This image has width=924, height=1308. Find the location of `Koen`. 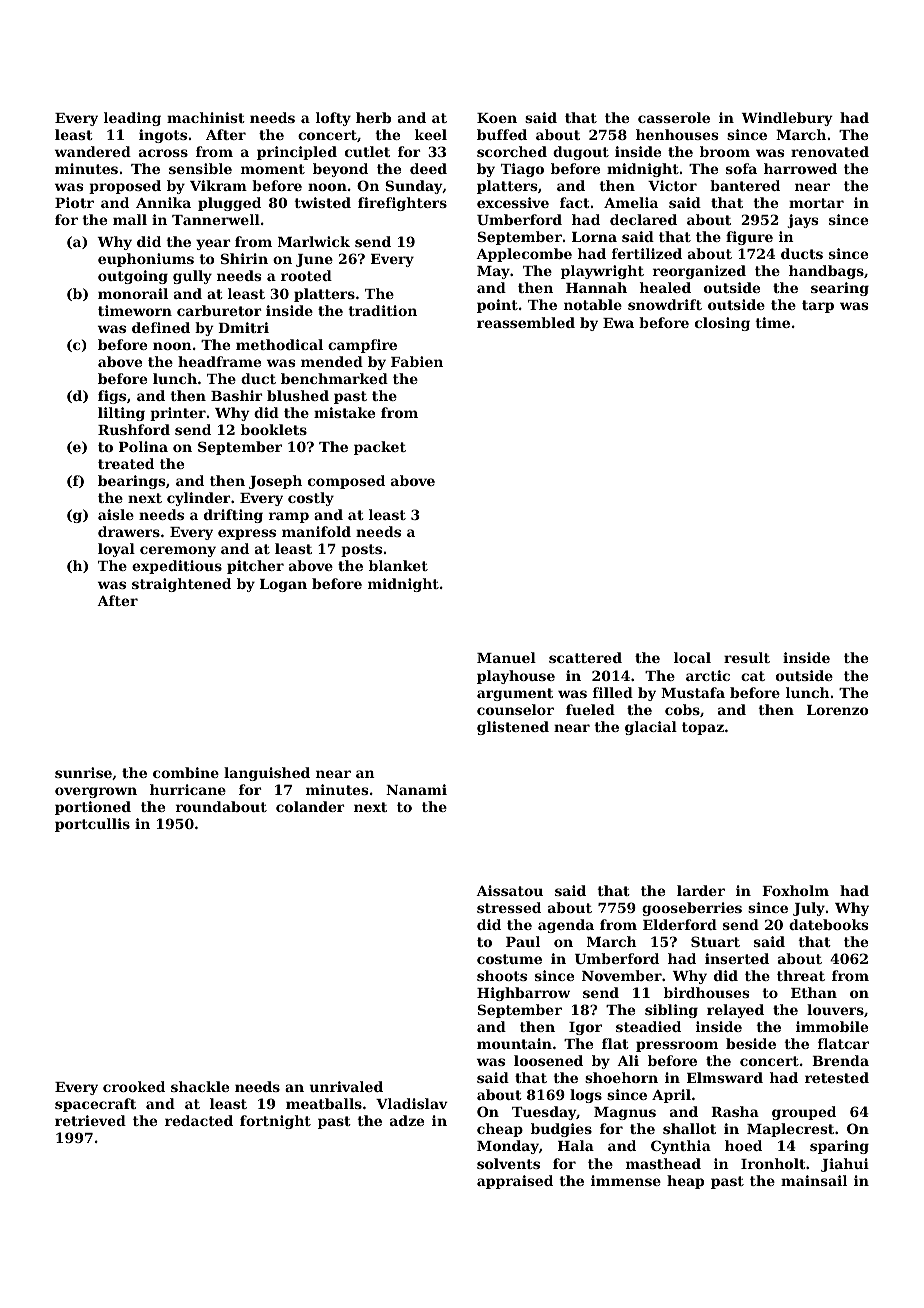

Koen is located at coordinates (497, 118).
